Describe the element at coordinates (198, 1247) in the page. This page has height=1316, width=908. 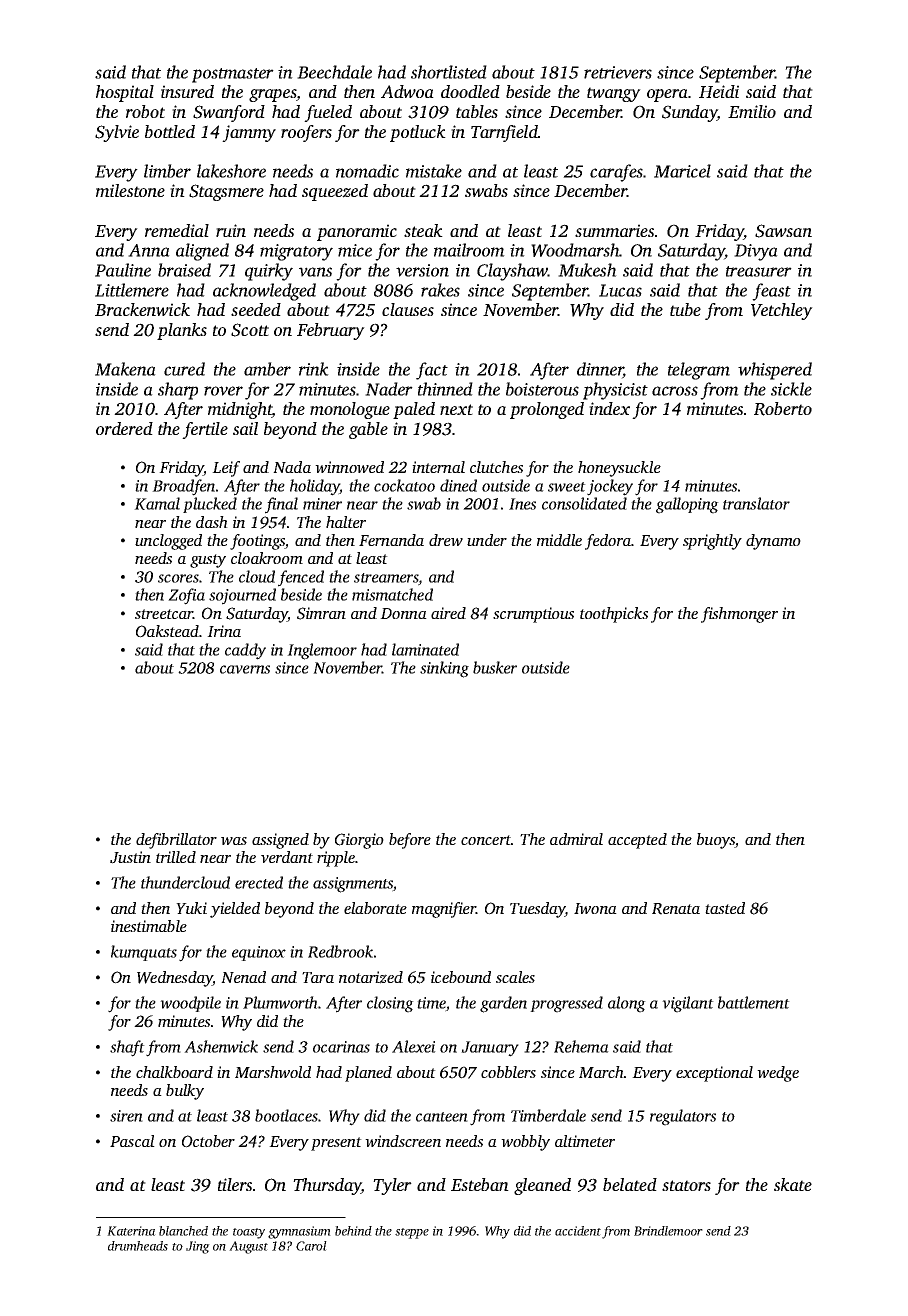
I see `Jing` at that location.
